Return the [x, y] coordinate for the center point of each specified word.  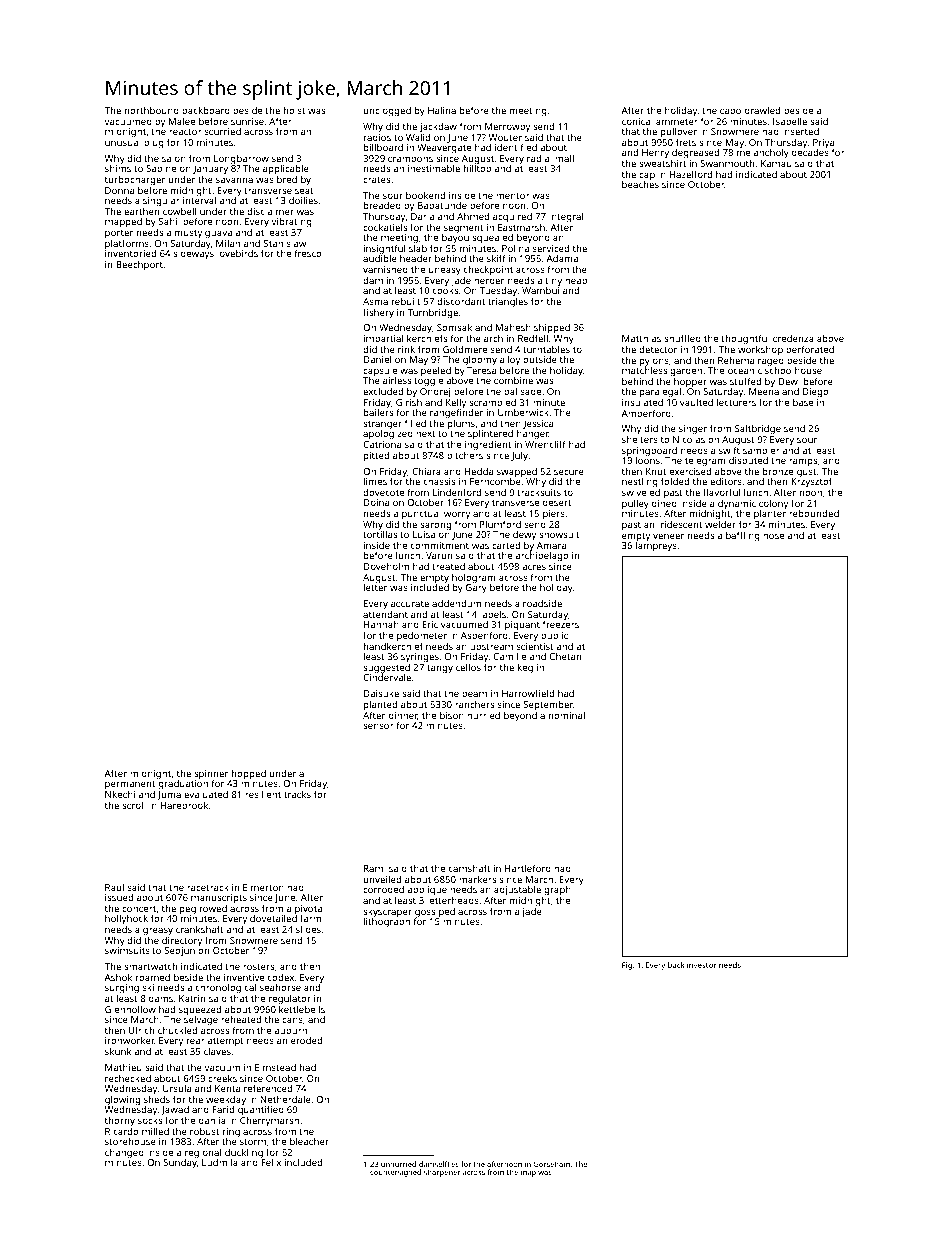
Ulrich [141, 1030]
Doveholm [386, 566]
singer [693, 430]
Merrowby [507, 128]
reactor [185, 132]
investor [701, 965]
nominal [567, 715]
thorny [120, 1121]
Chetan [565, 656]
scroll [134, 805]
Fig [627, 966]
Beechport [139, 265]
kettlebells [302, 1009]
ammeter [677, 122]
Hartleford [528, 868]
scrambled [492, 402]
